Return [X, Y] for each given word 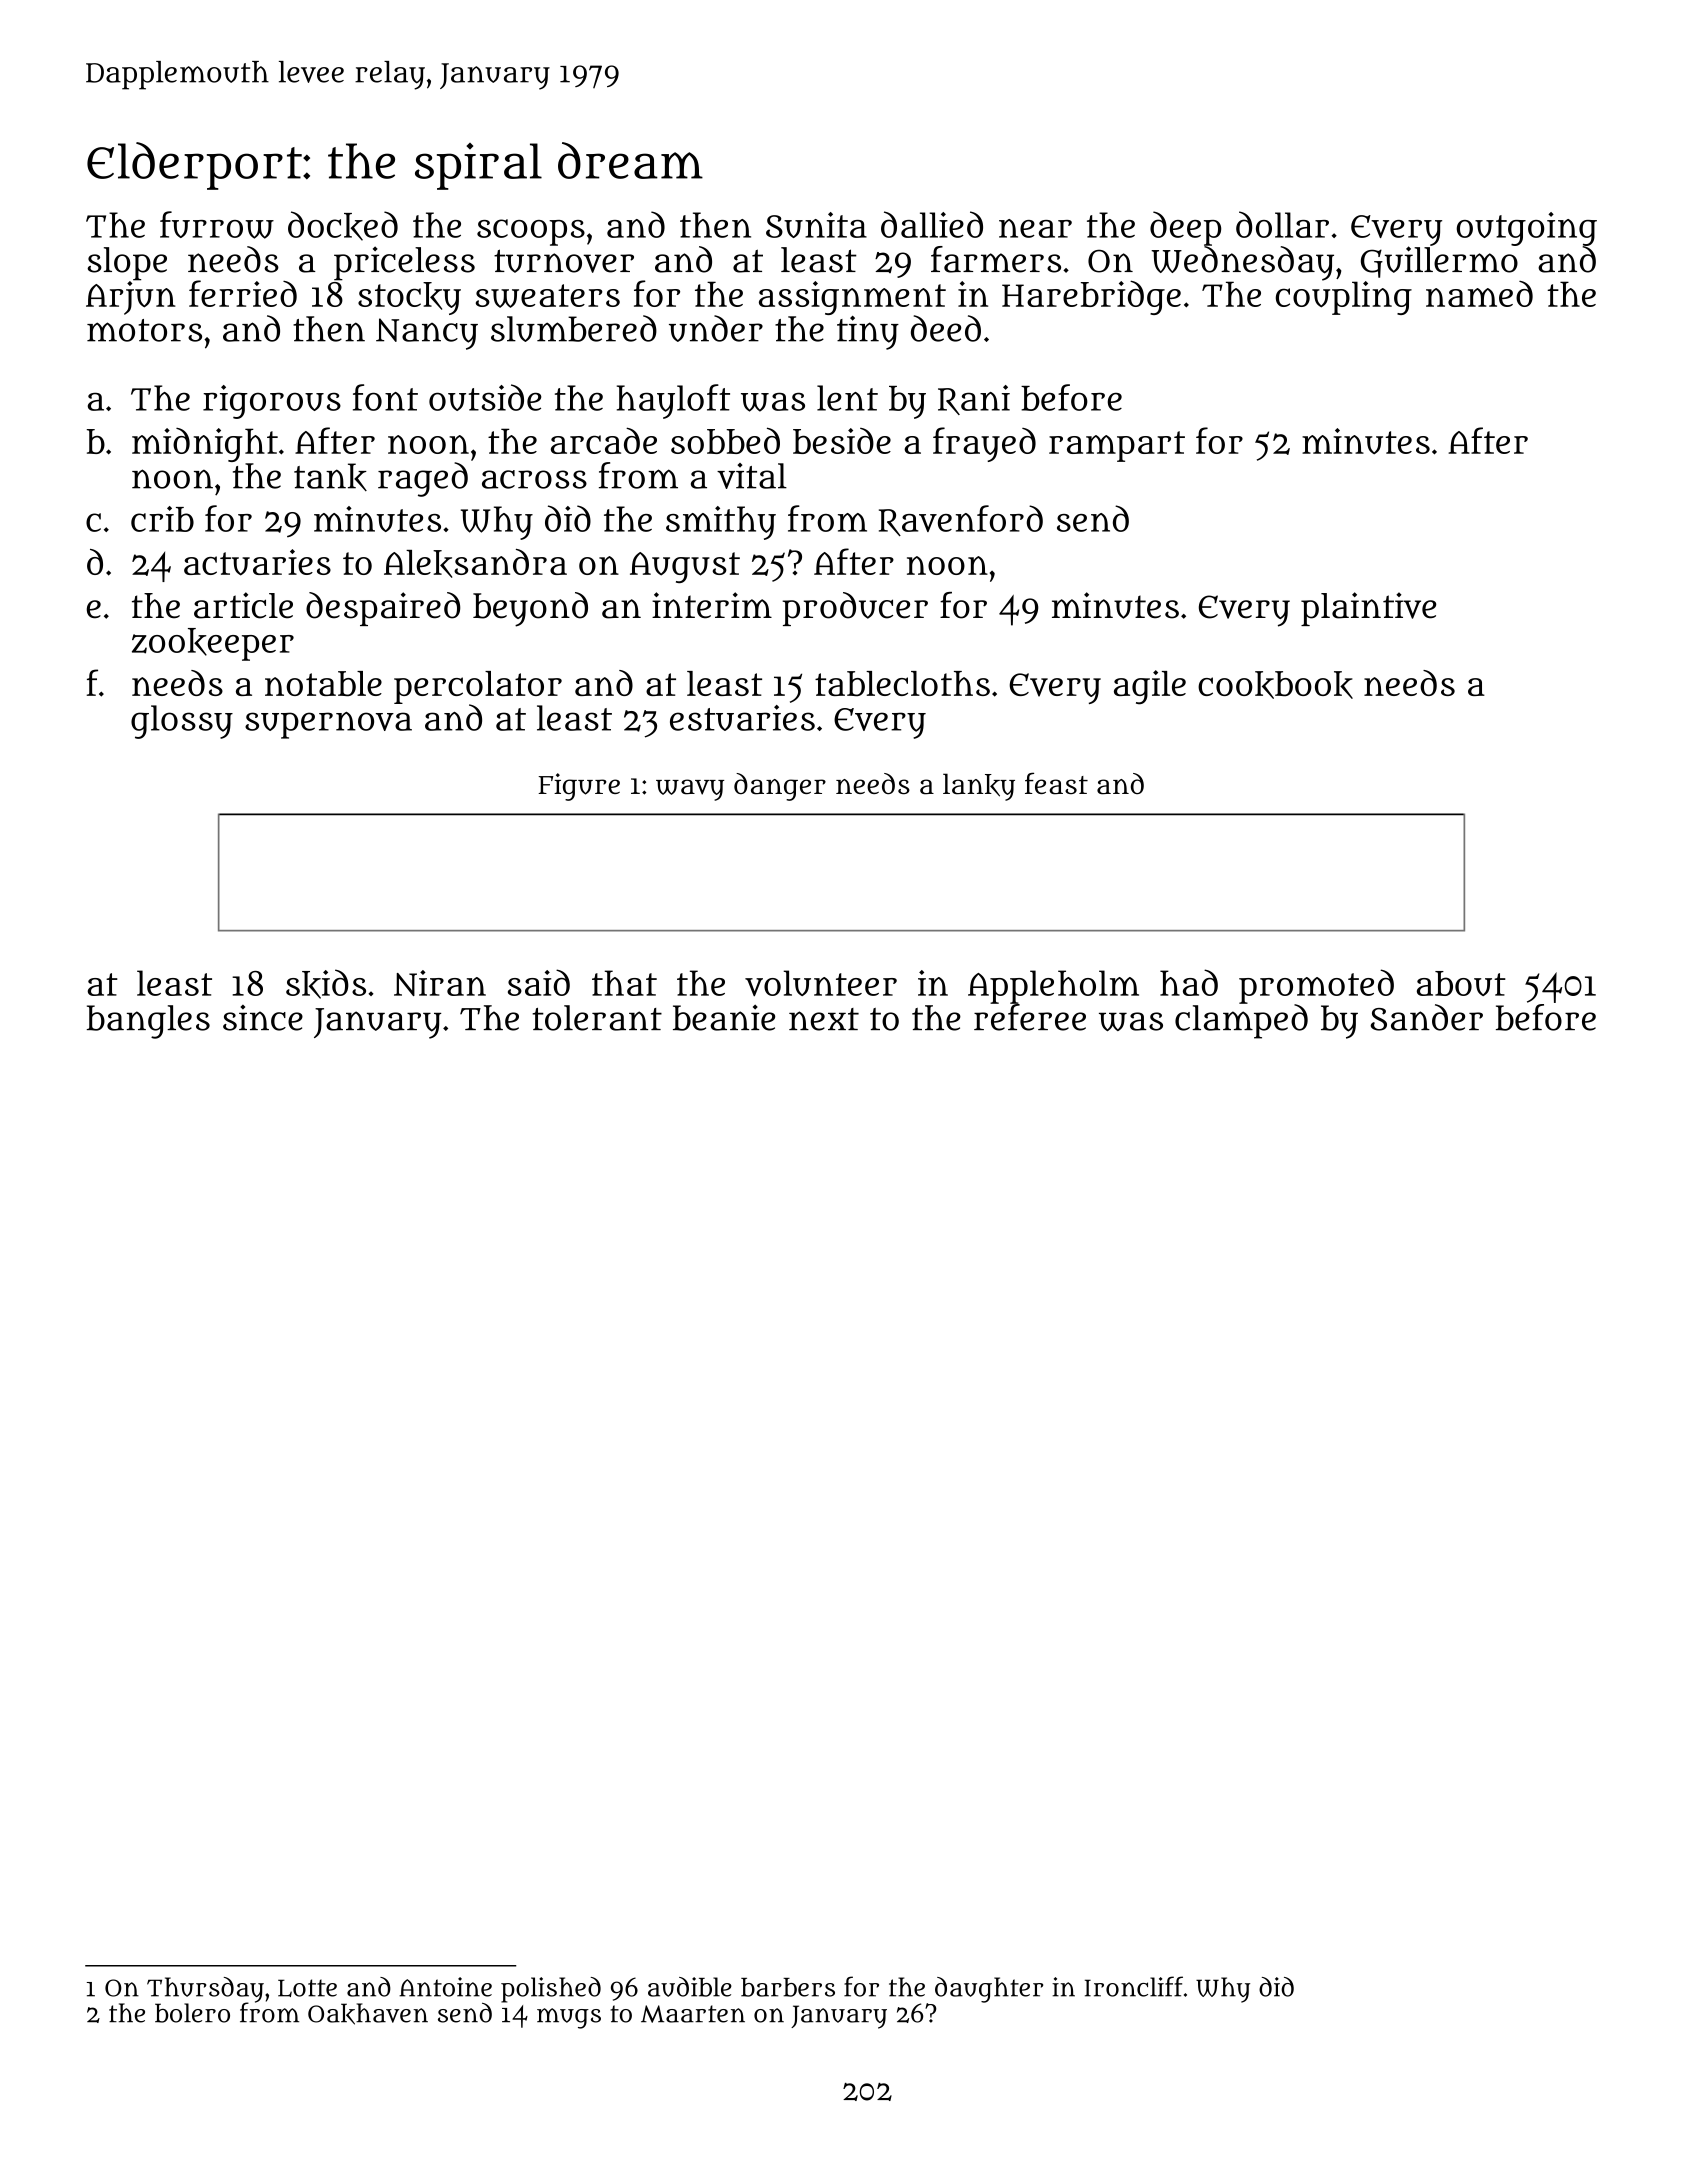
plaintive [1368, 609]
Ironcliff [1134, 1986]
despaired [383, 609]
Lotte [307, 1988]
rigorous [272, 402]
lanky [979, 787]
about [1461, 983]
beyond [530, 609]
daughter [989, 1990]
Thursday [205, 1990]
